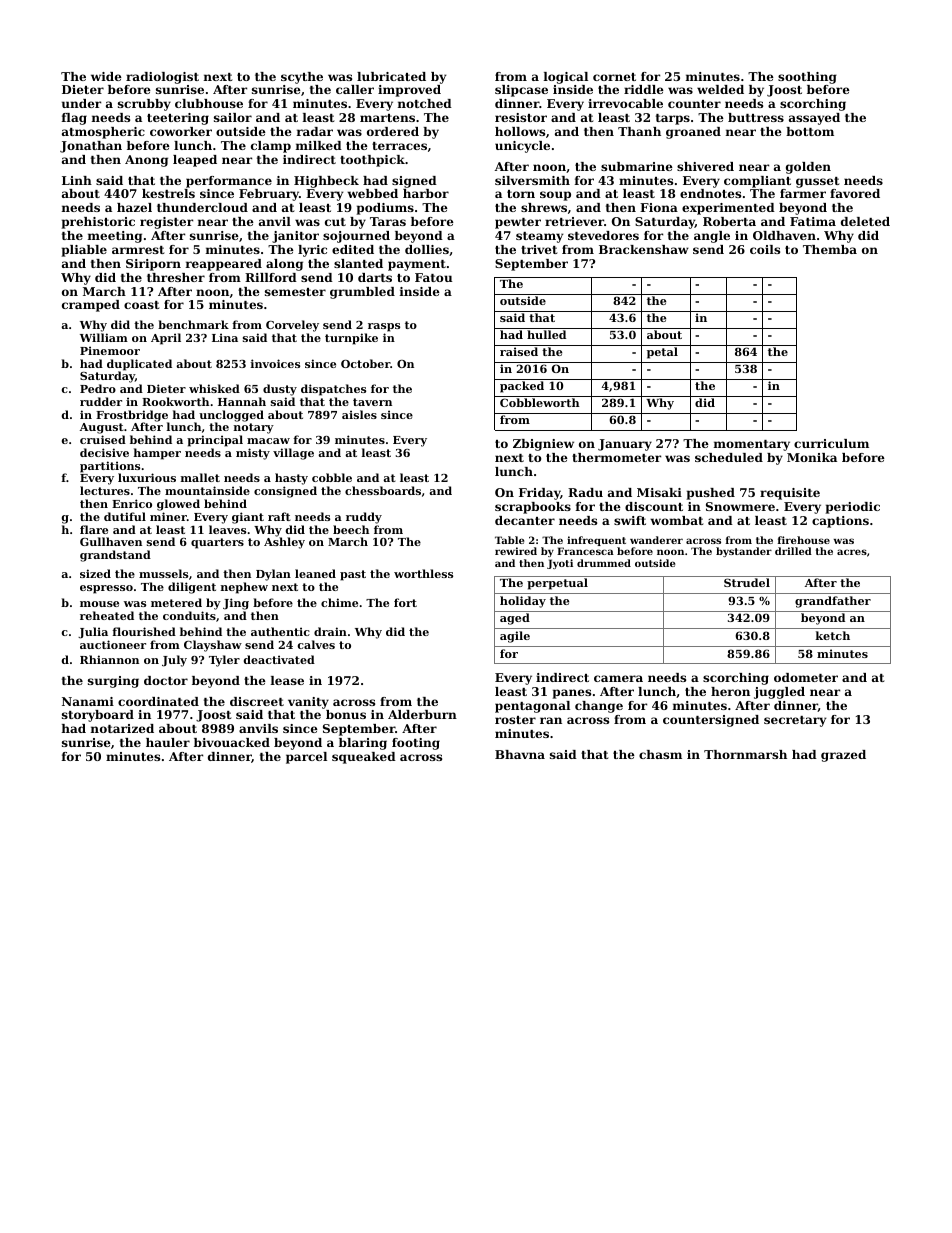  I want to click on dollies, so click(427, 249).
